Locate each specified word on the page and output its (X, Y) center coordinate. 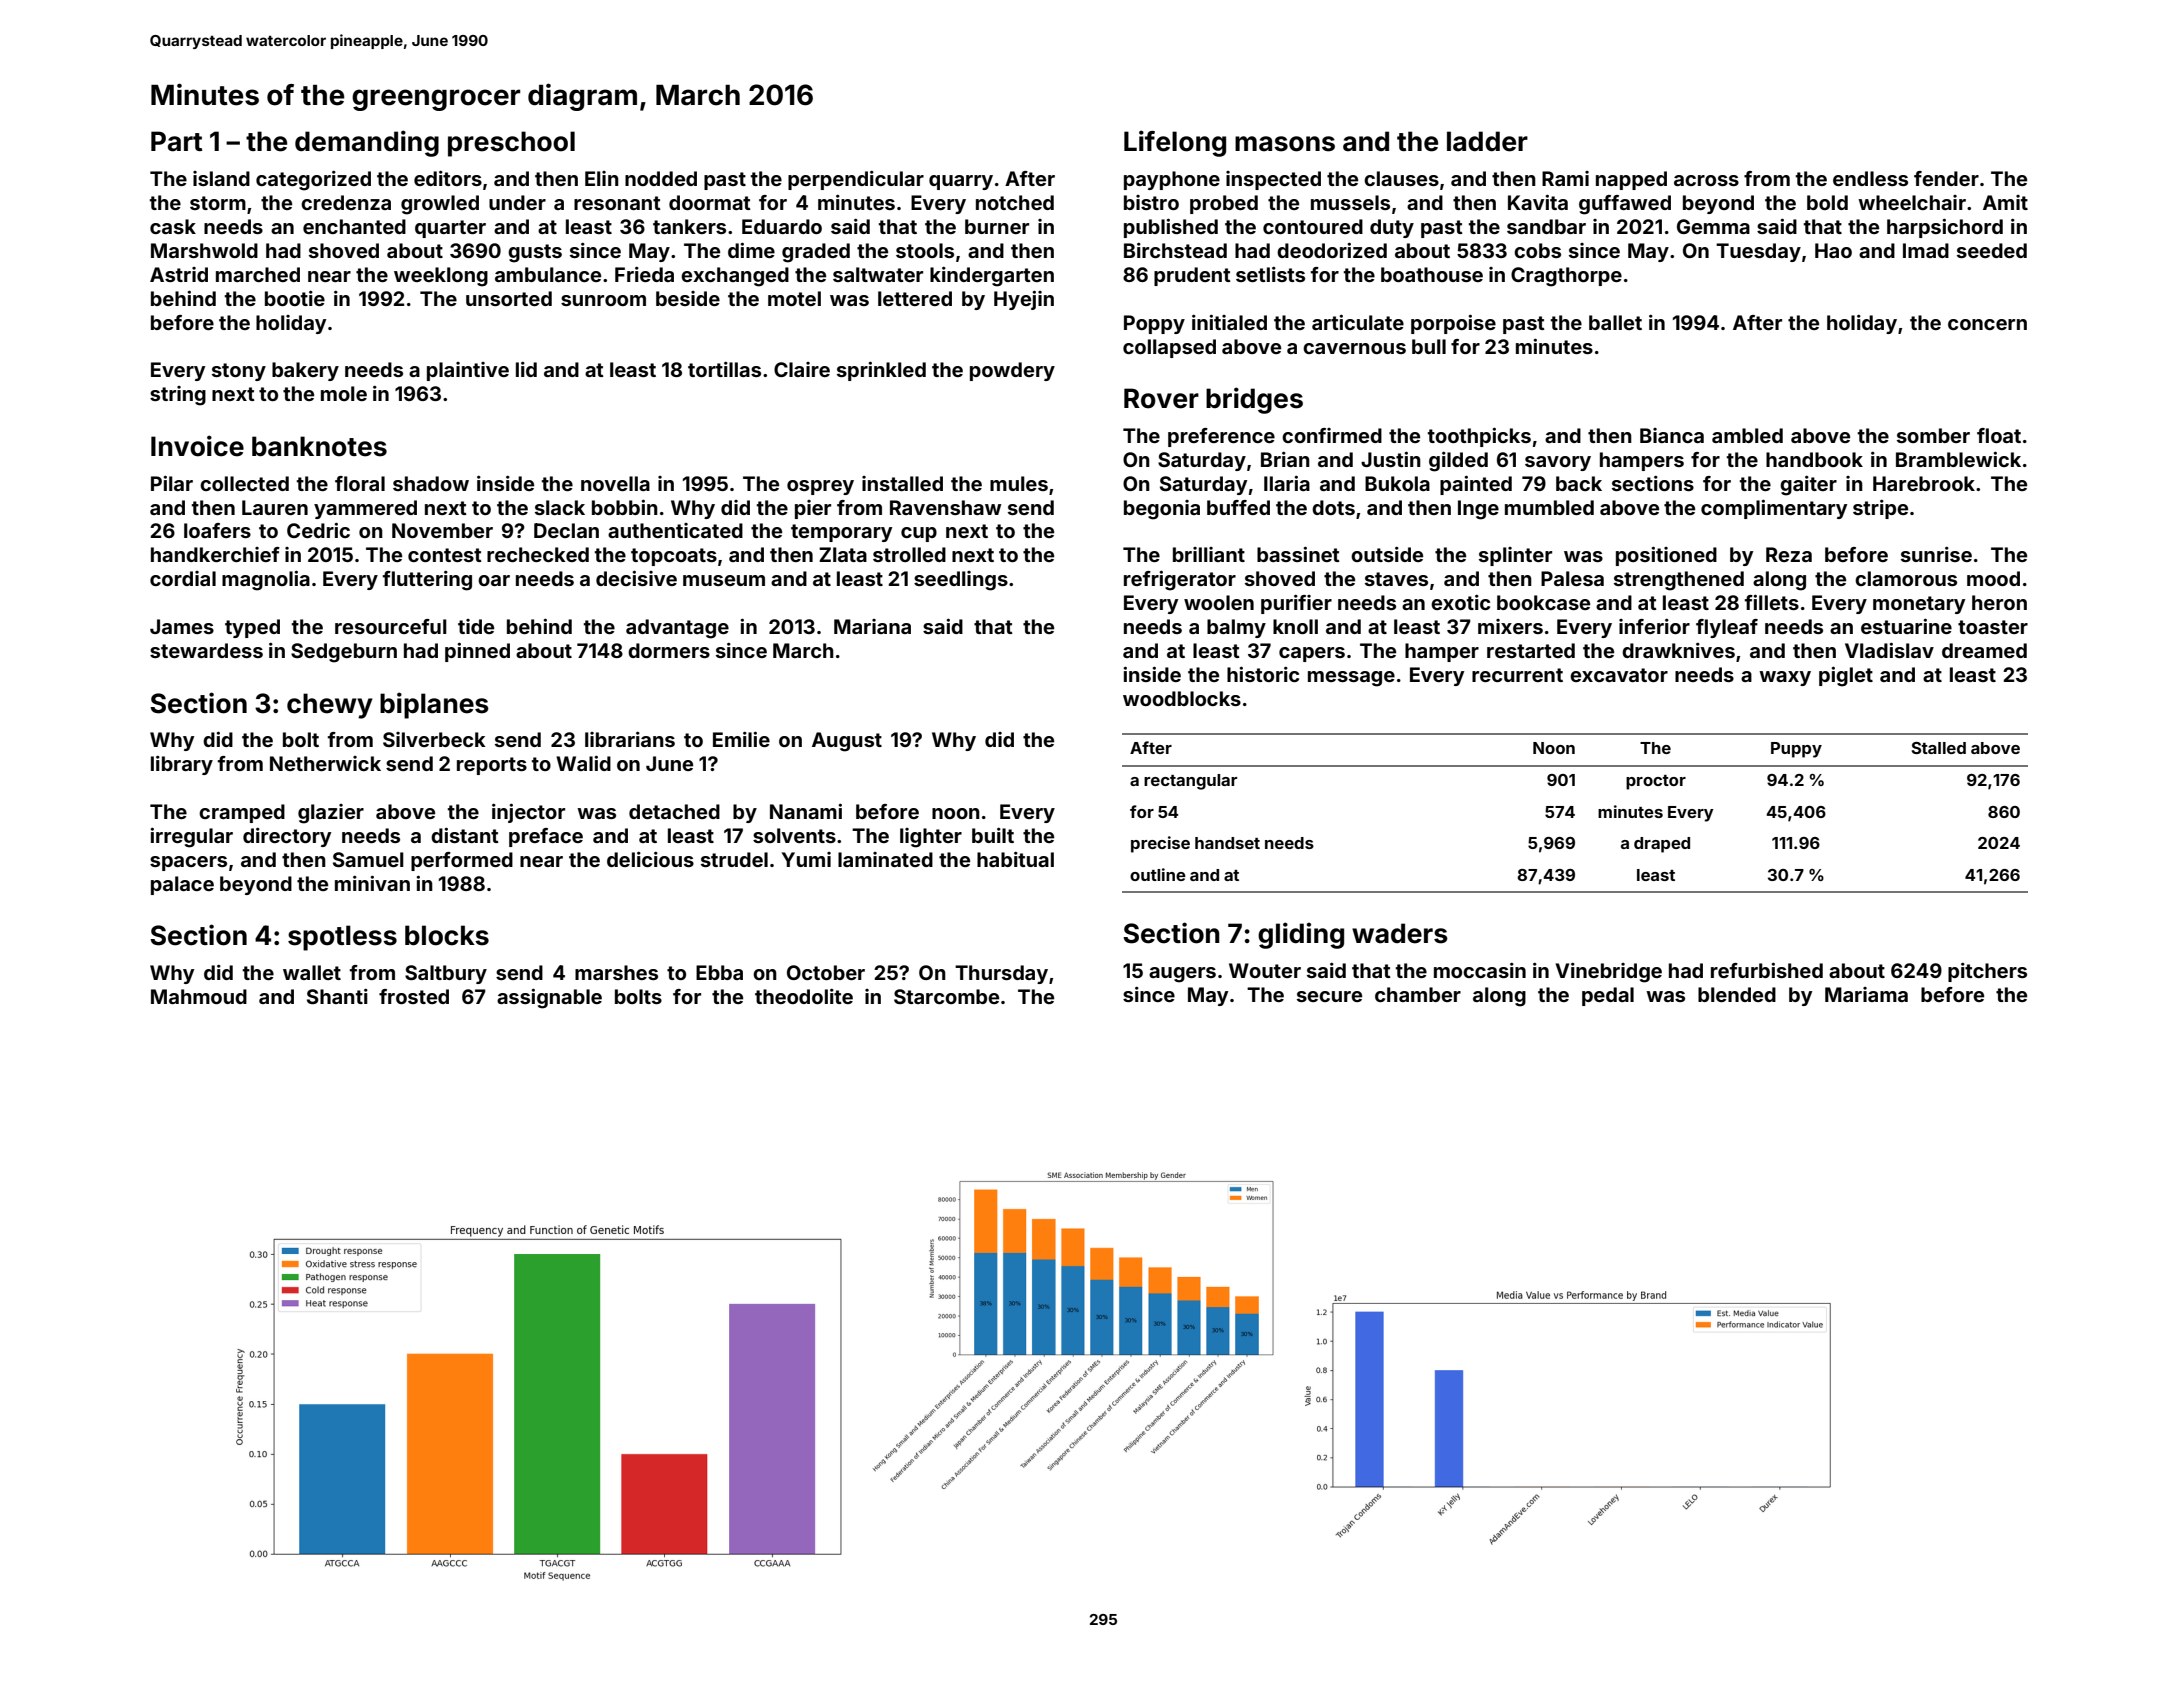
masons (1285, 144)
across (1706, 180)
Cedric (318, 530)
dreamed (1984, 650)
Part (176, 141)
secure (1329, 996)
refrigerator (1180, 581)
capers (1312, 654)
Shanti (337, 996)
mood (1993, 578)
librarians (630, 739)
